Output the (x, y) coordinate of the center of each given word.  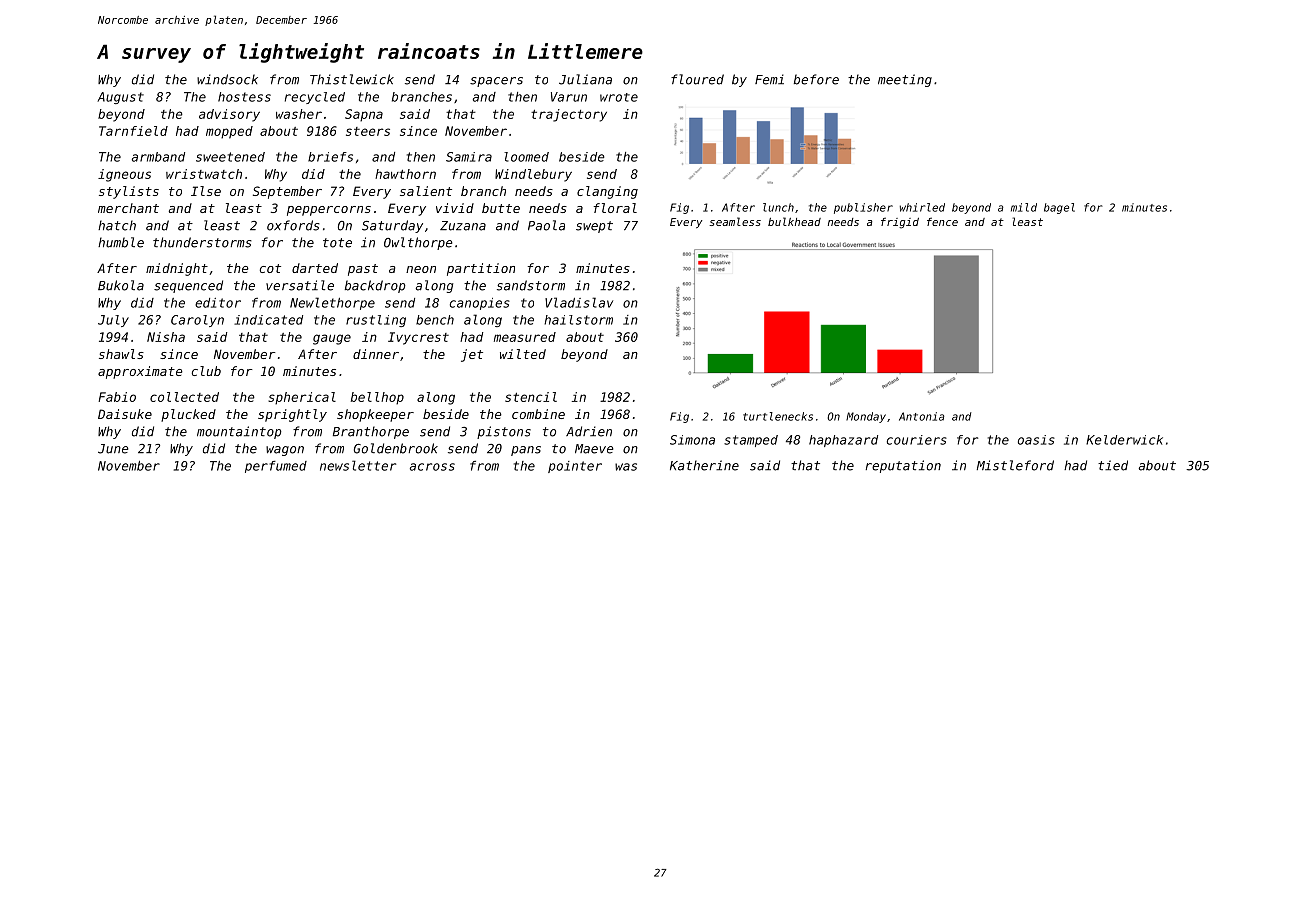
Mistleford (1015, 465)
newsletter (358, 465)
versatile (300, 285)
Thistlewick (352, 79)
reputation (903, 466)
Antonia (921, 416)
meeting (905, 80)
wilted (523, 354)
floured (697, 79)
